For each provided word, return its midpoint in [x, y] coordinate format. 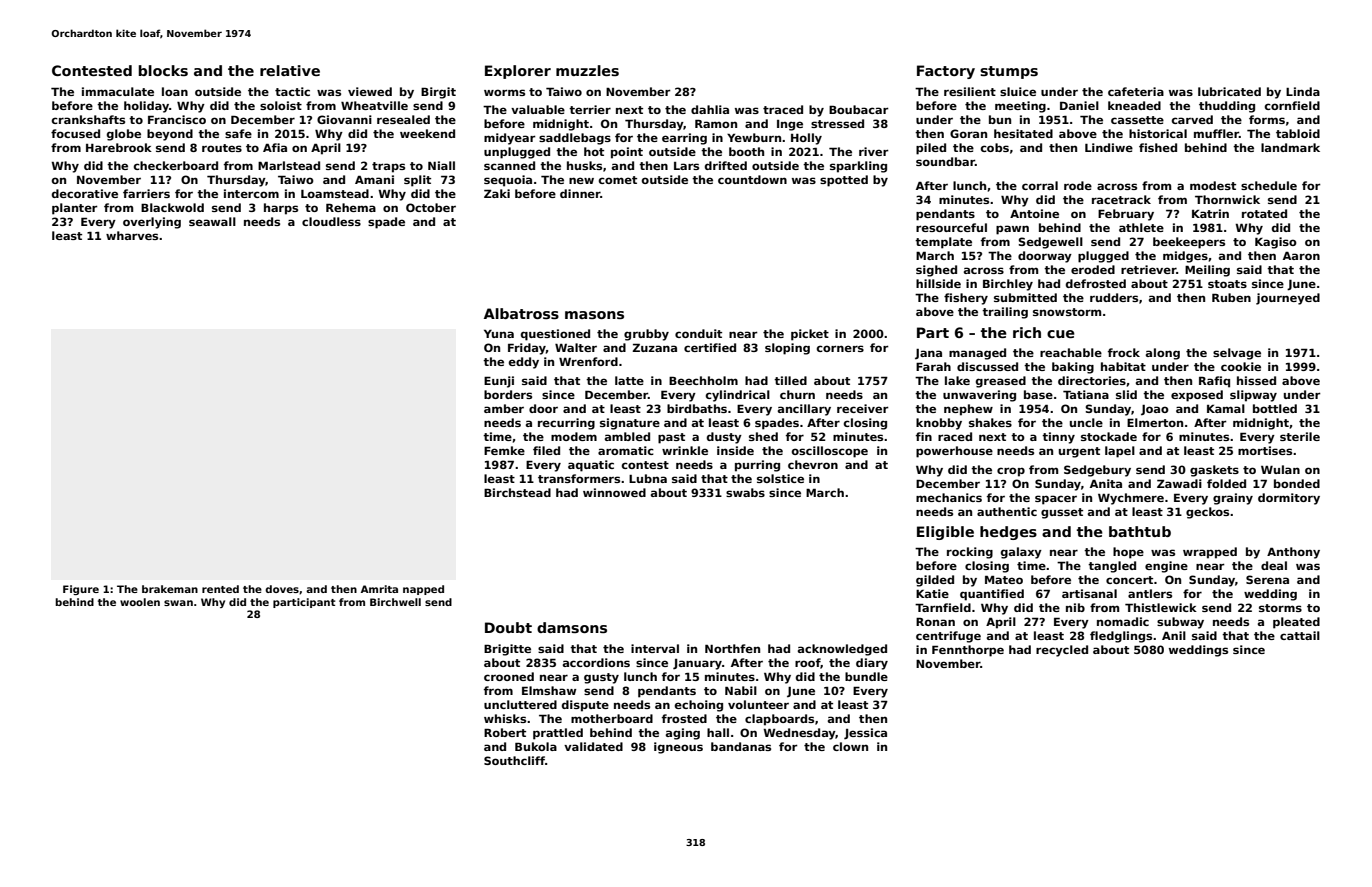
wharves [132, 235]
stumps [1009, 72]
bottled [1275, 408]
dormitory [1289, 499]
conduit [698, 333]
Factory [946, 72]
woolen [140, 602]
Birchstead [517, 492]
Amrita [379, 589]
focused [75, 133]
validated [593, 746]
